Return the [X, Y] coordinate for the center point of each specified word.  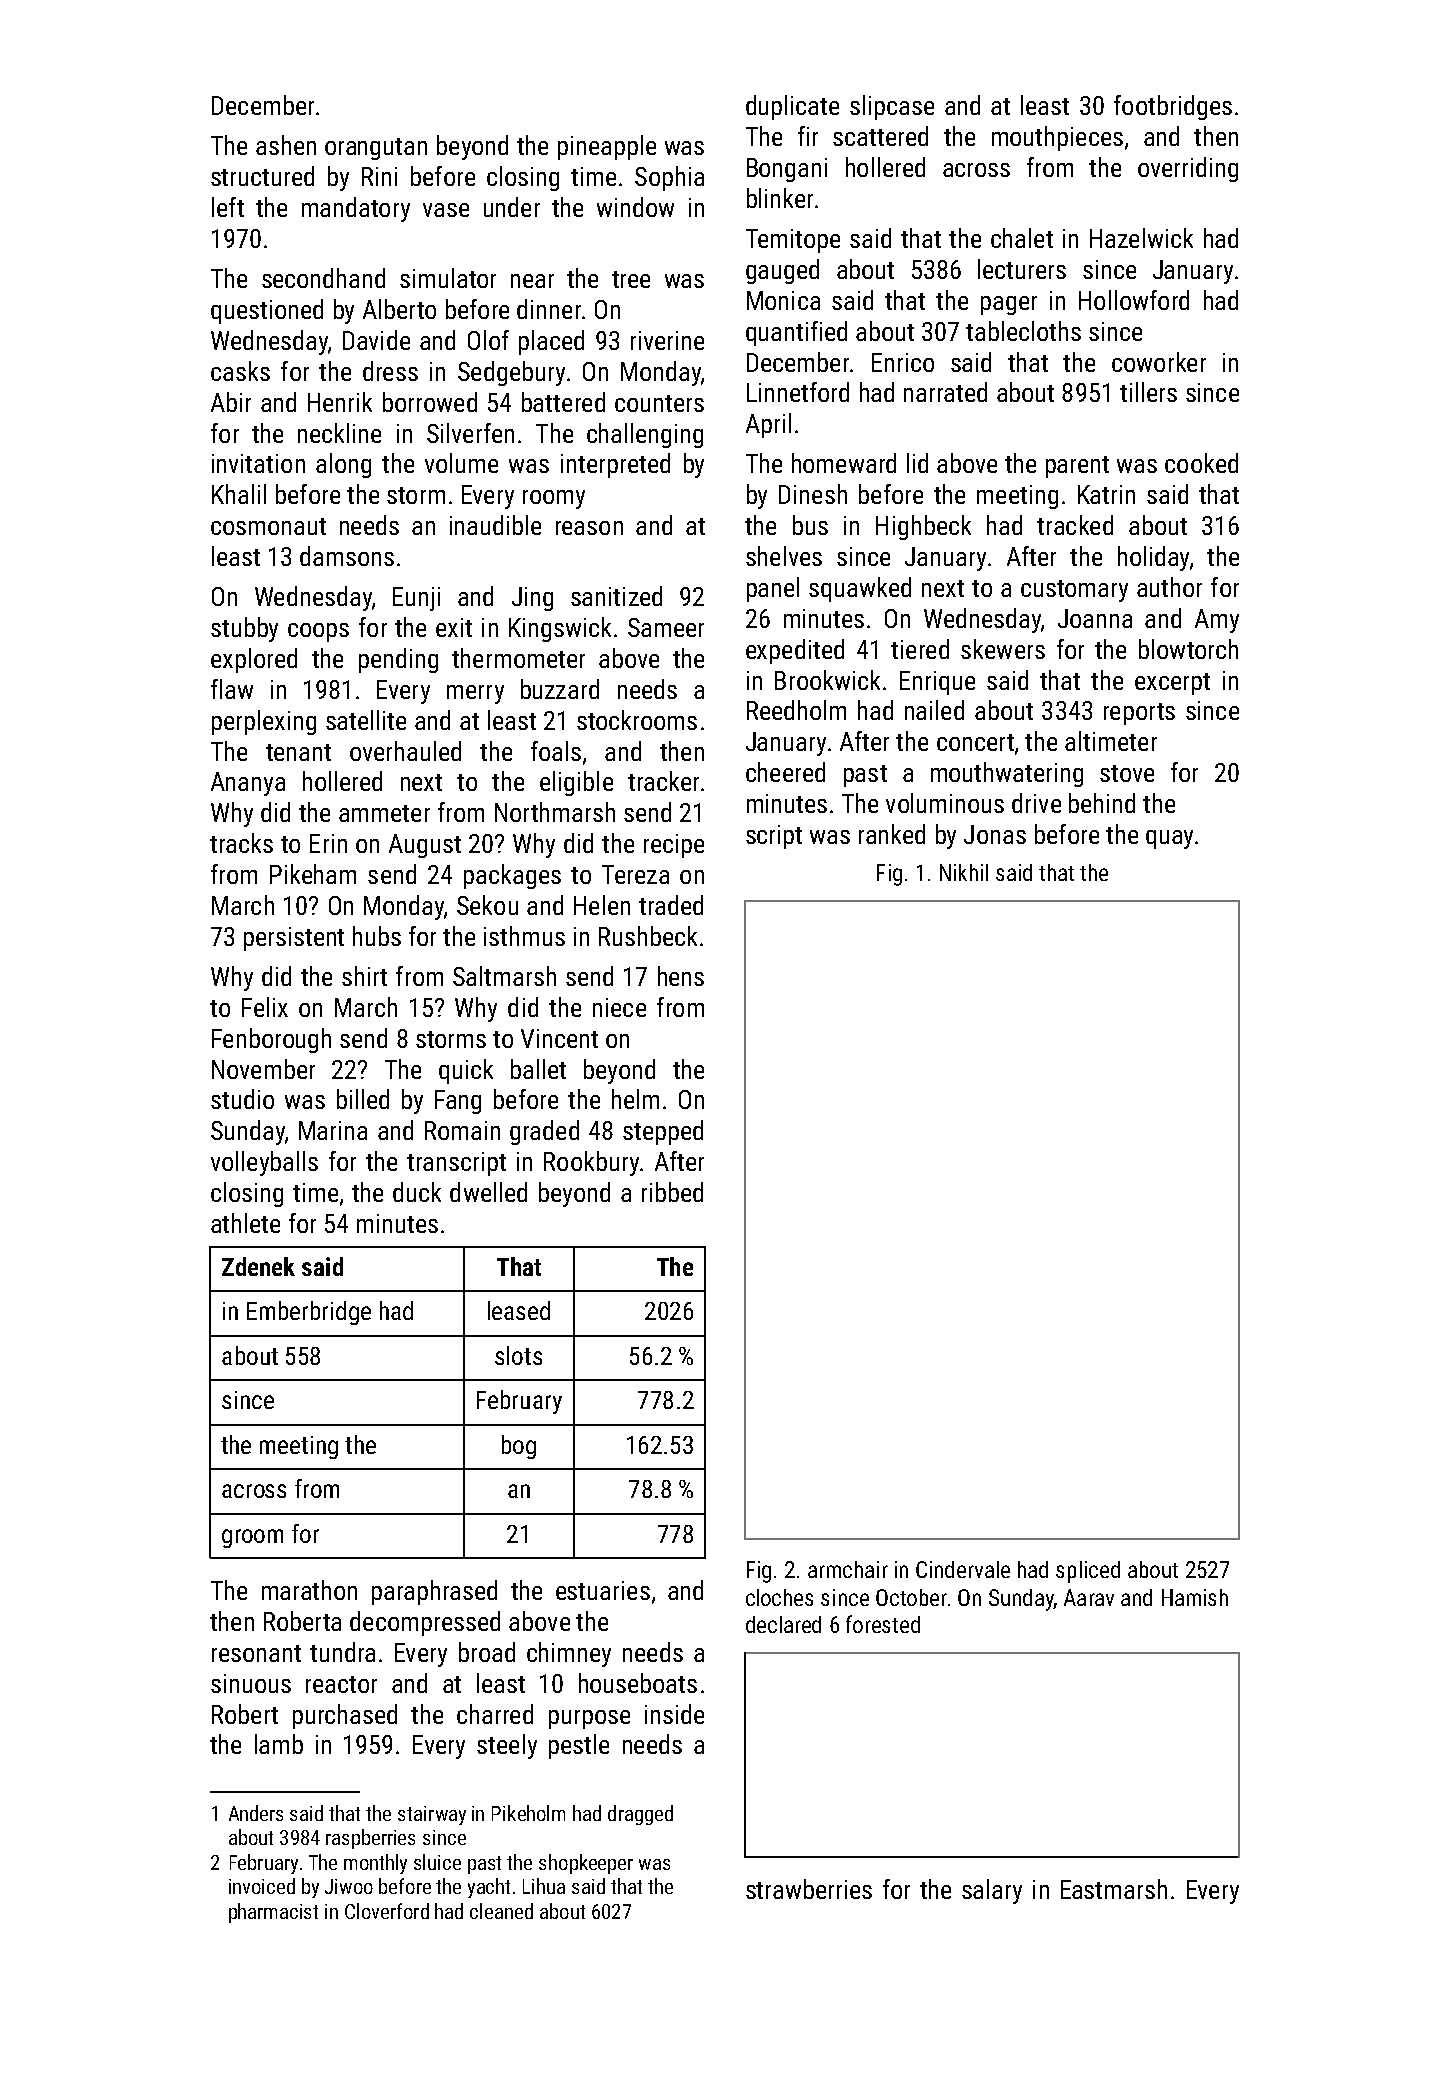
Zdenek [258, 1266]
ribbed [672, 1192]
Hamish [1195, 1597]
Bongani [787, 170]
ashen [286, 145]
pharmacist [273, 1913]
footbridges [1173, 107]
